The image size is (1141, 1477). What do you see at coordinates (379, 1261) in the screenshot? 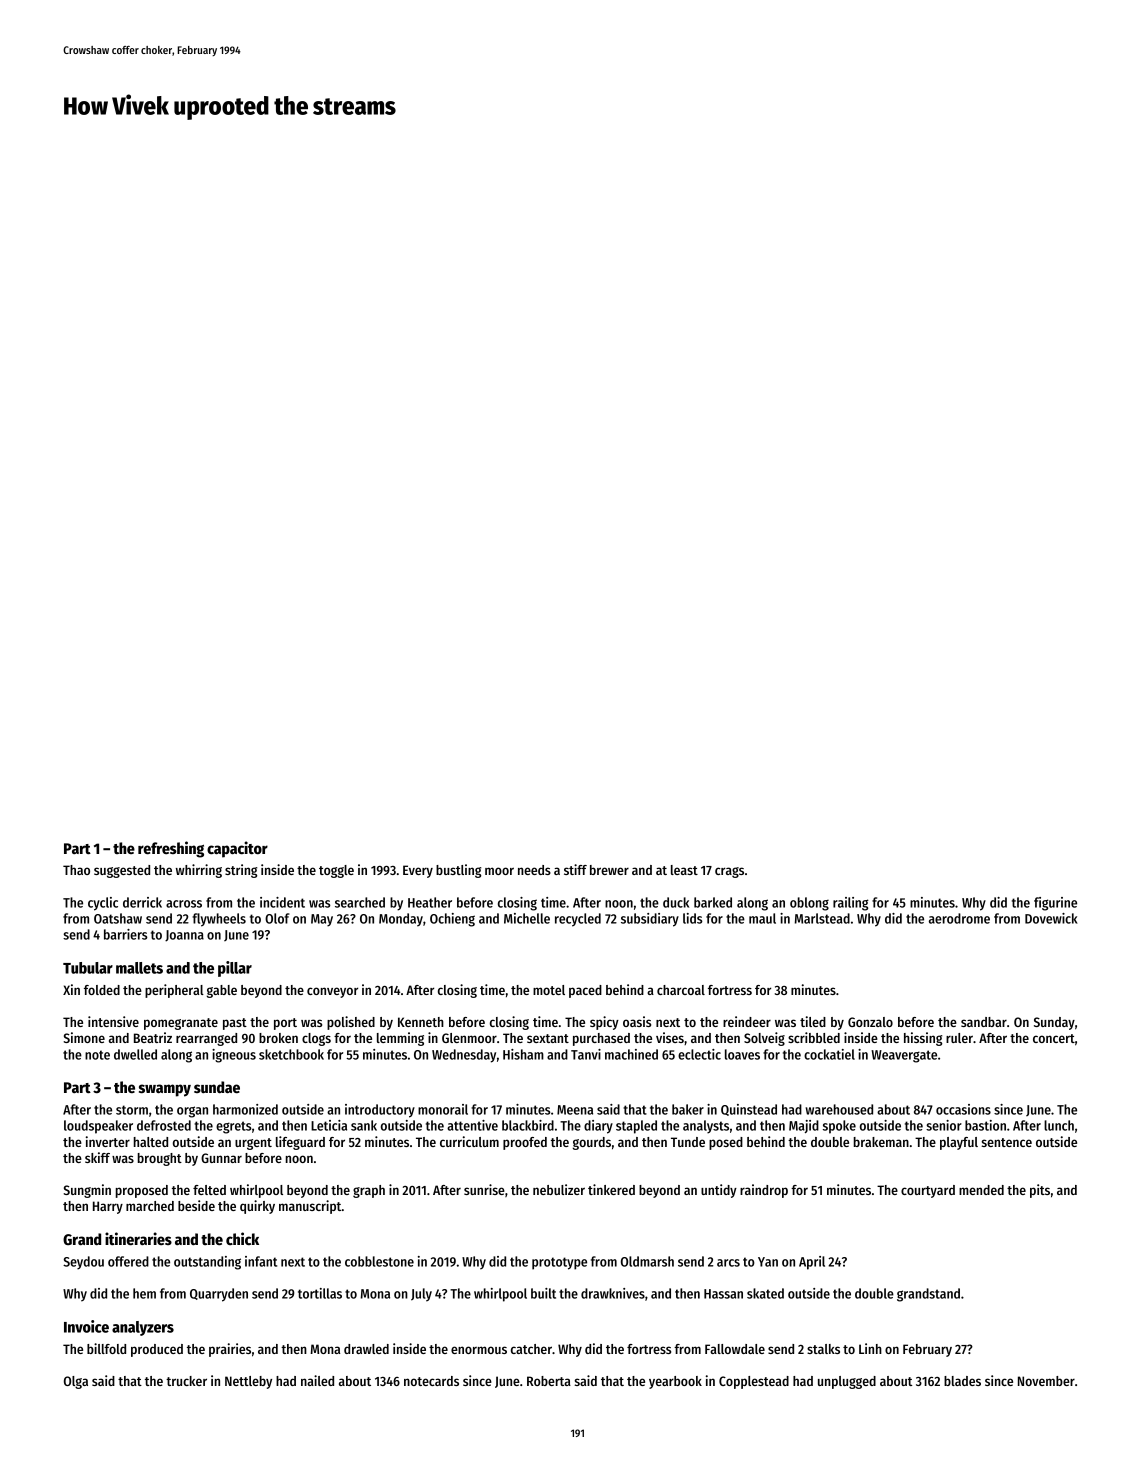
I see `cobblestone` at bounding box center [379, 1261].
